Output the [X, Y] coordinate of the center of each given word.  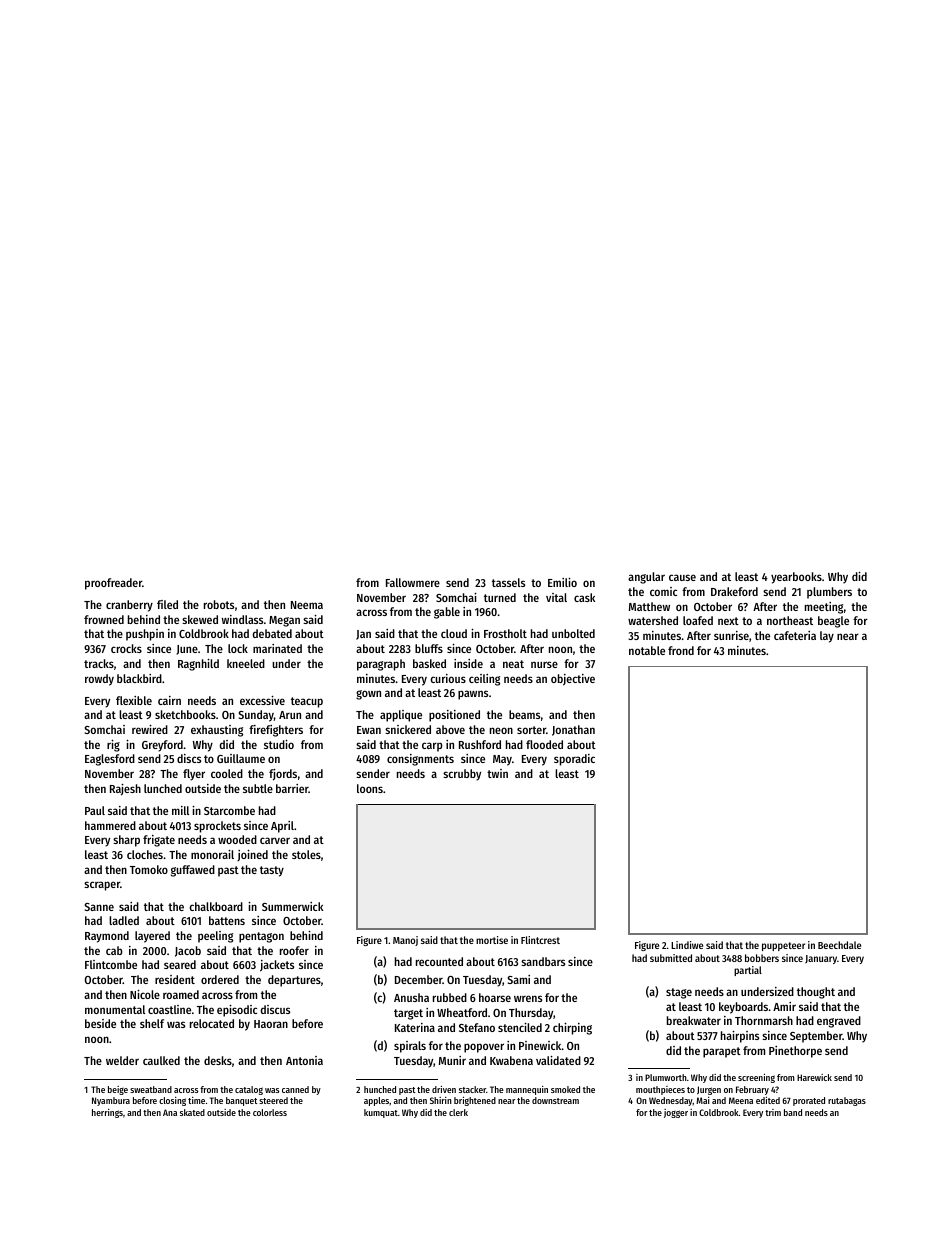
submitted [671, 958]
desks [218, 1060]
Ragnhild [198, 665]
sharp [126, 841]
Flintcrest [540, 940]
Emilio [562, 582]
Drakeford [734, 591]
